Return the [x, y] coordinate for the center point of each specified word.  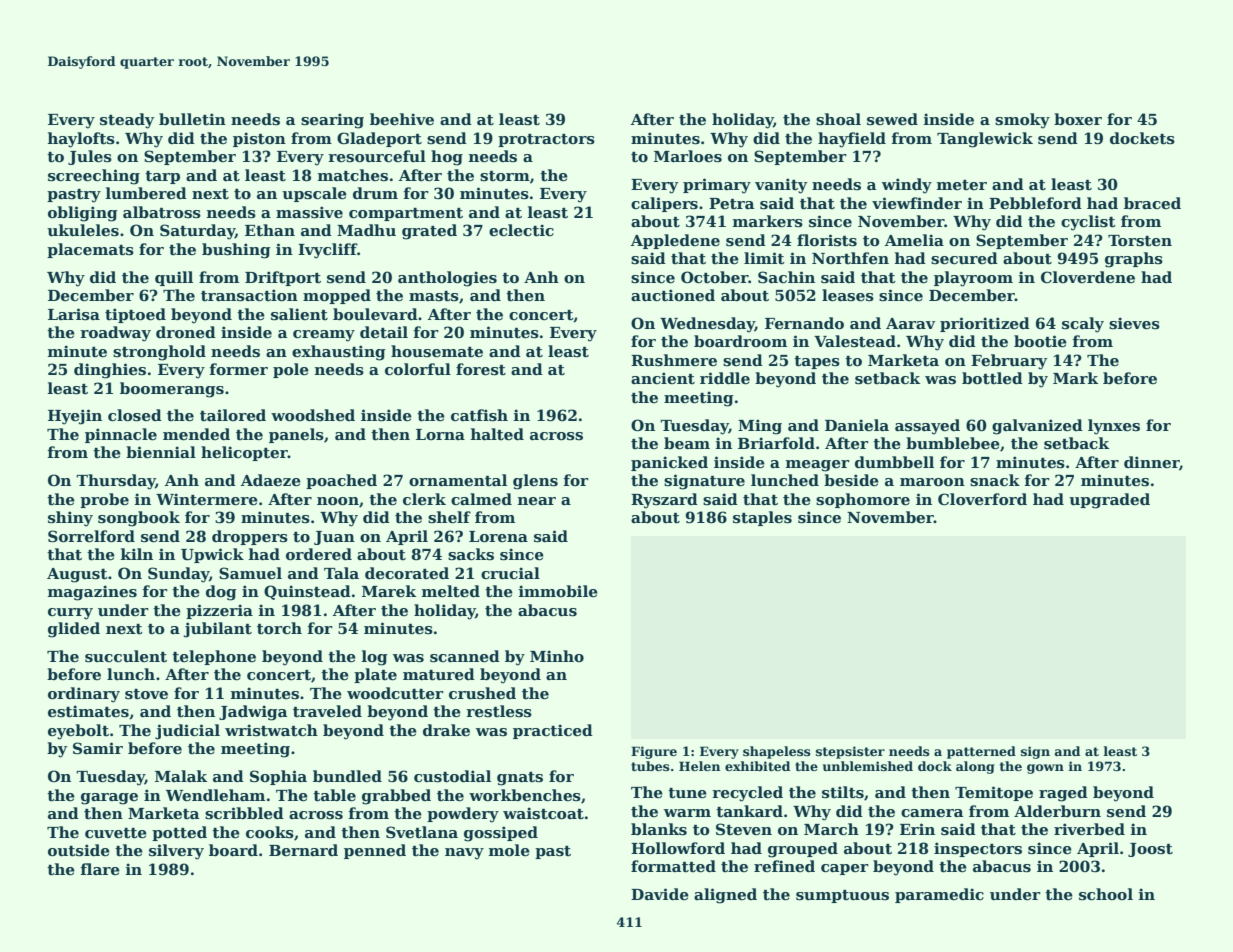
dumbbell [894, 462]
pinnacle [121, 435]
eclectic [521, 230]
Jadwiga [253, 713]
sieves [1134, 323]
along [975, 767]
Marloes [688, 156]
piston [259, 139]
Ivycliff [327, 251]
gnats [520, 779]
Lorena [498, 536]
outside [79, 850]
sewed [892, 119]
